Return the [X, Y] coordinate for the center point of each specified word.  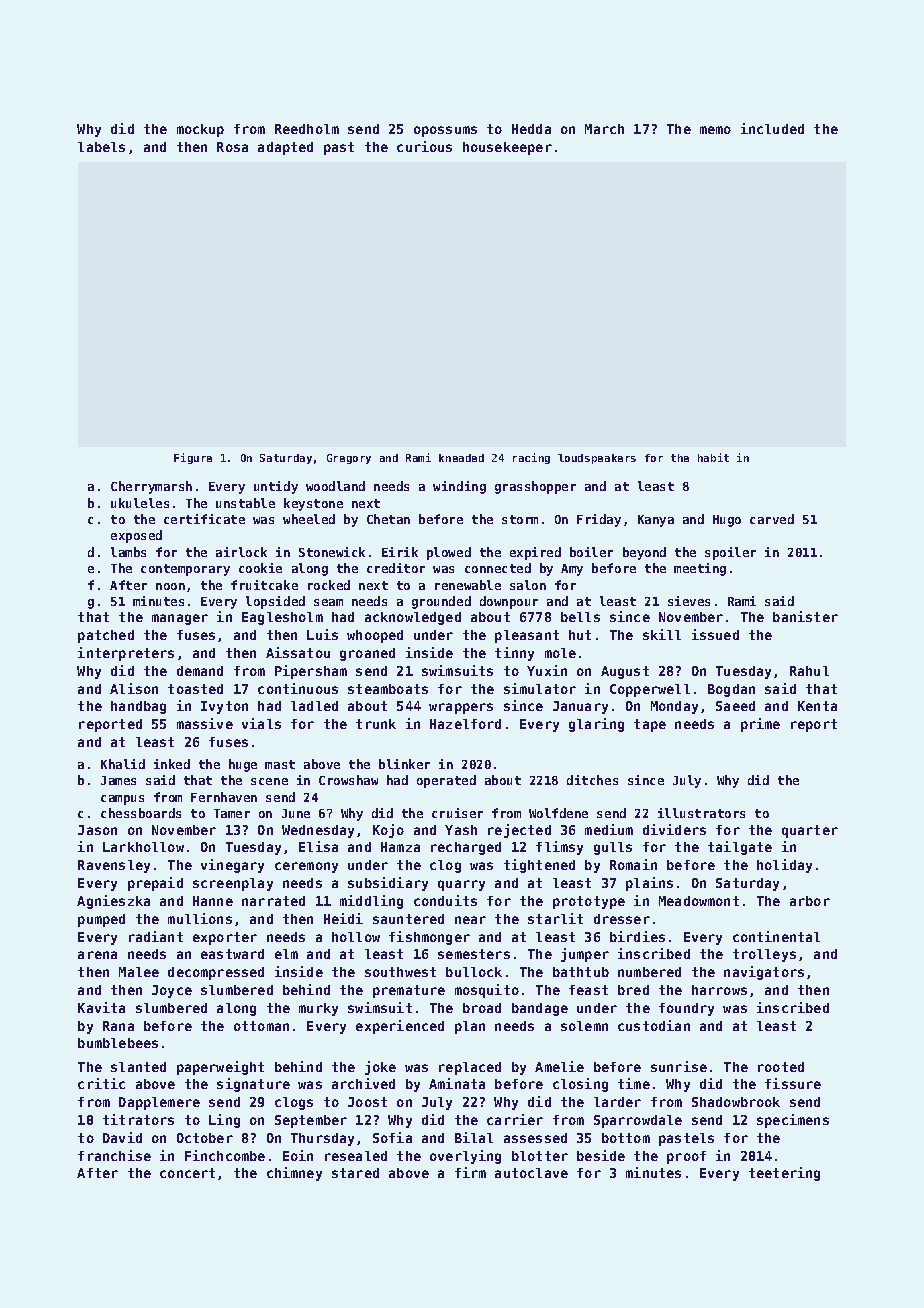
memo [715, 130]
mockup [200, 130]
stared [355, 1173]
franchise [114, 1155]
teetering [784, 1174]
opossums [445, 131]
